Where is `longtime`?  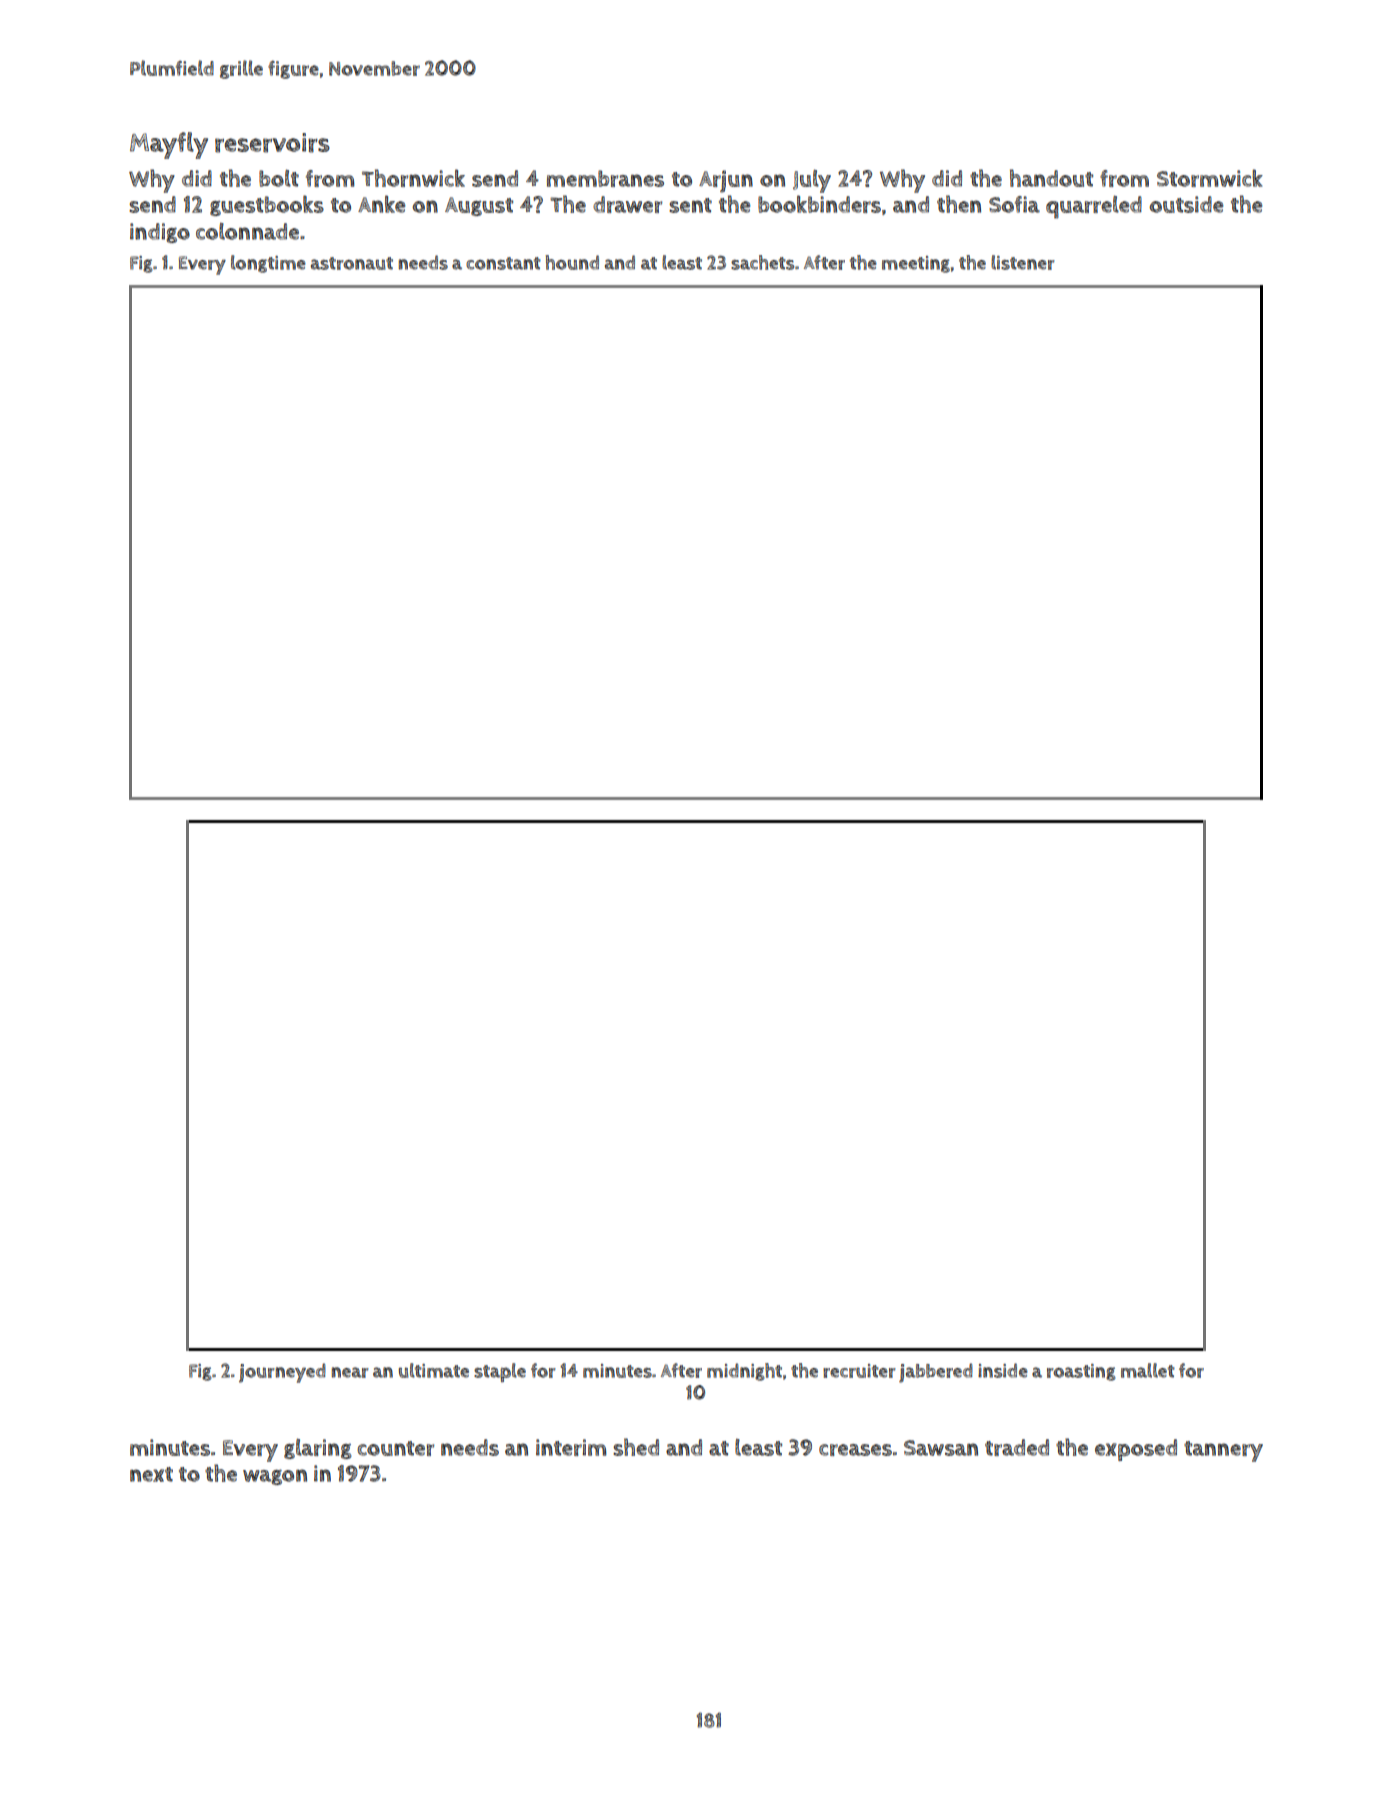 longtime is located at coordinates (268, 264).
